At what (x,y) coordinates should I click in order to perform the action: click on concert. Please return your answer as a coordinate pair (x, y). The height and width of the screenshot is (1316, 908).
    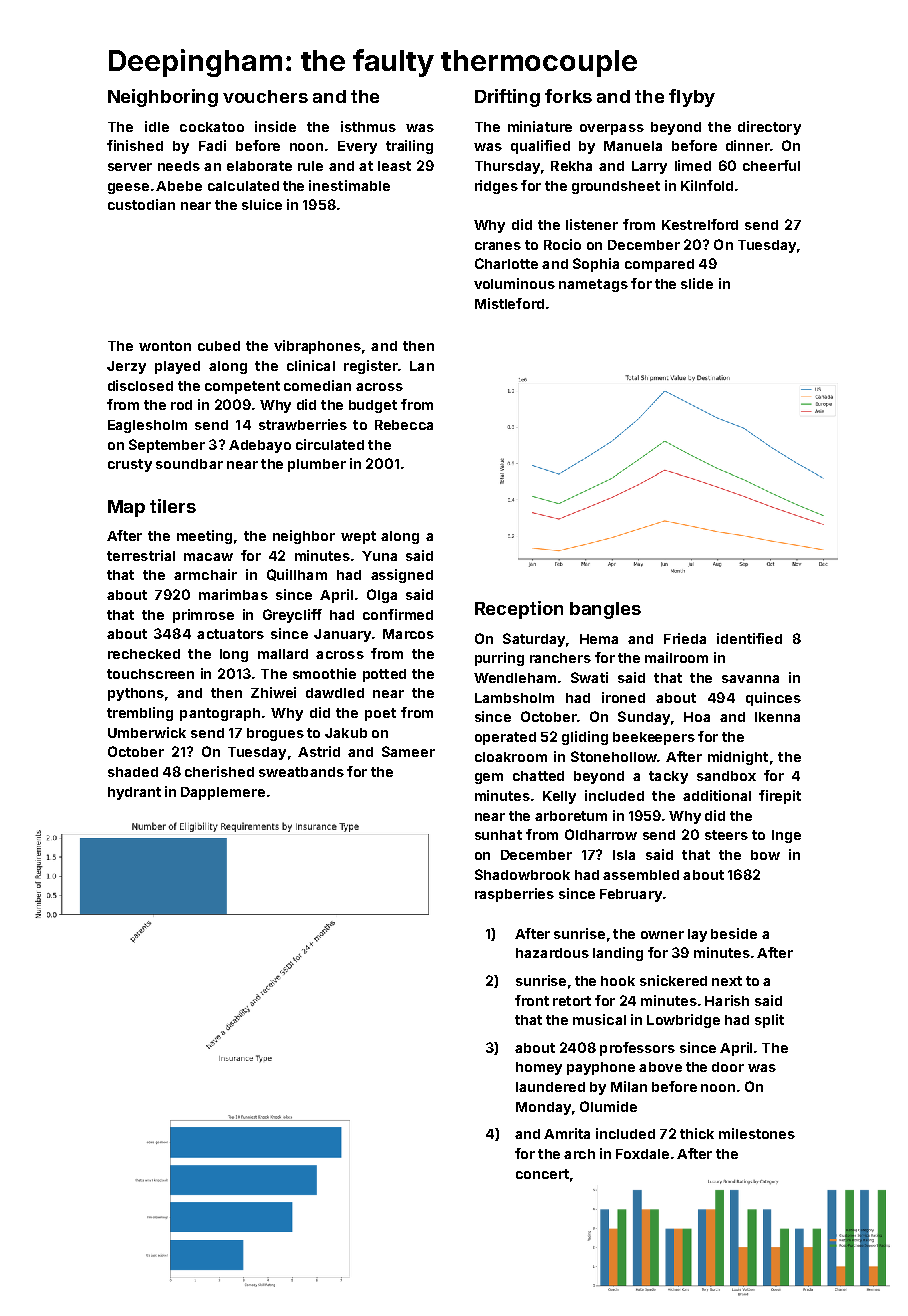
    Looking at the image, I should click on (542, 1174).
